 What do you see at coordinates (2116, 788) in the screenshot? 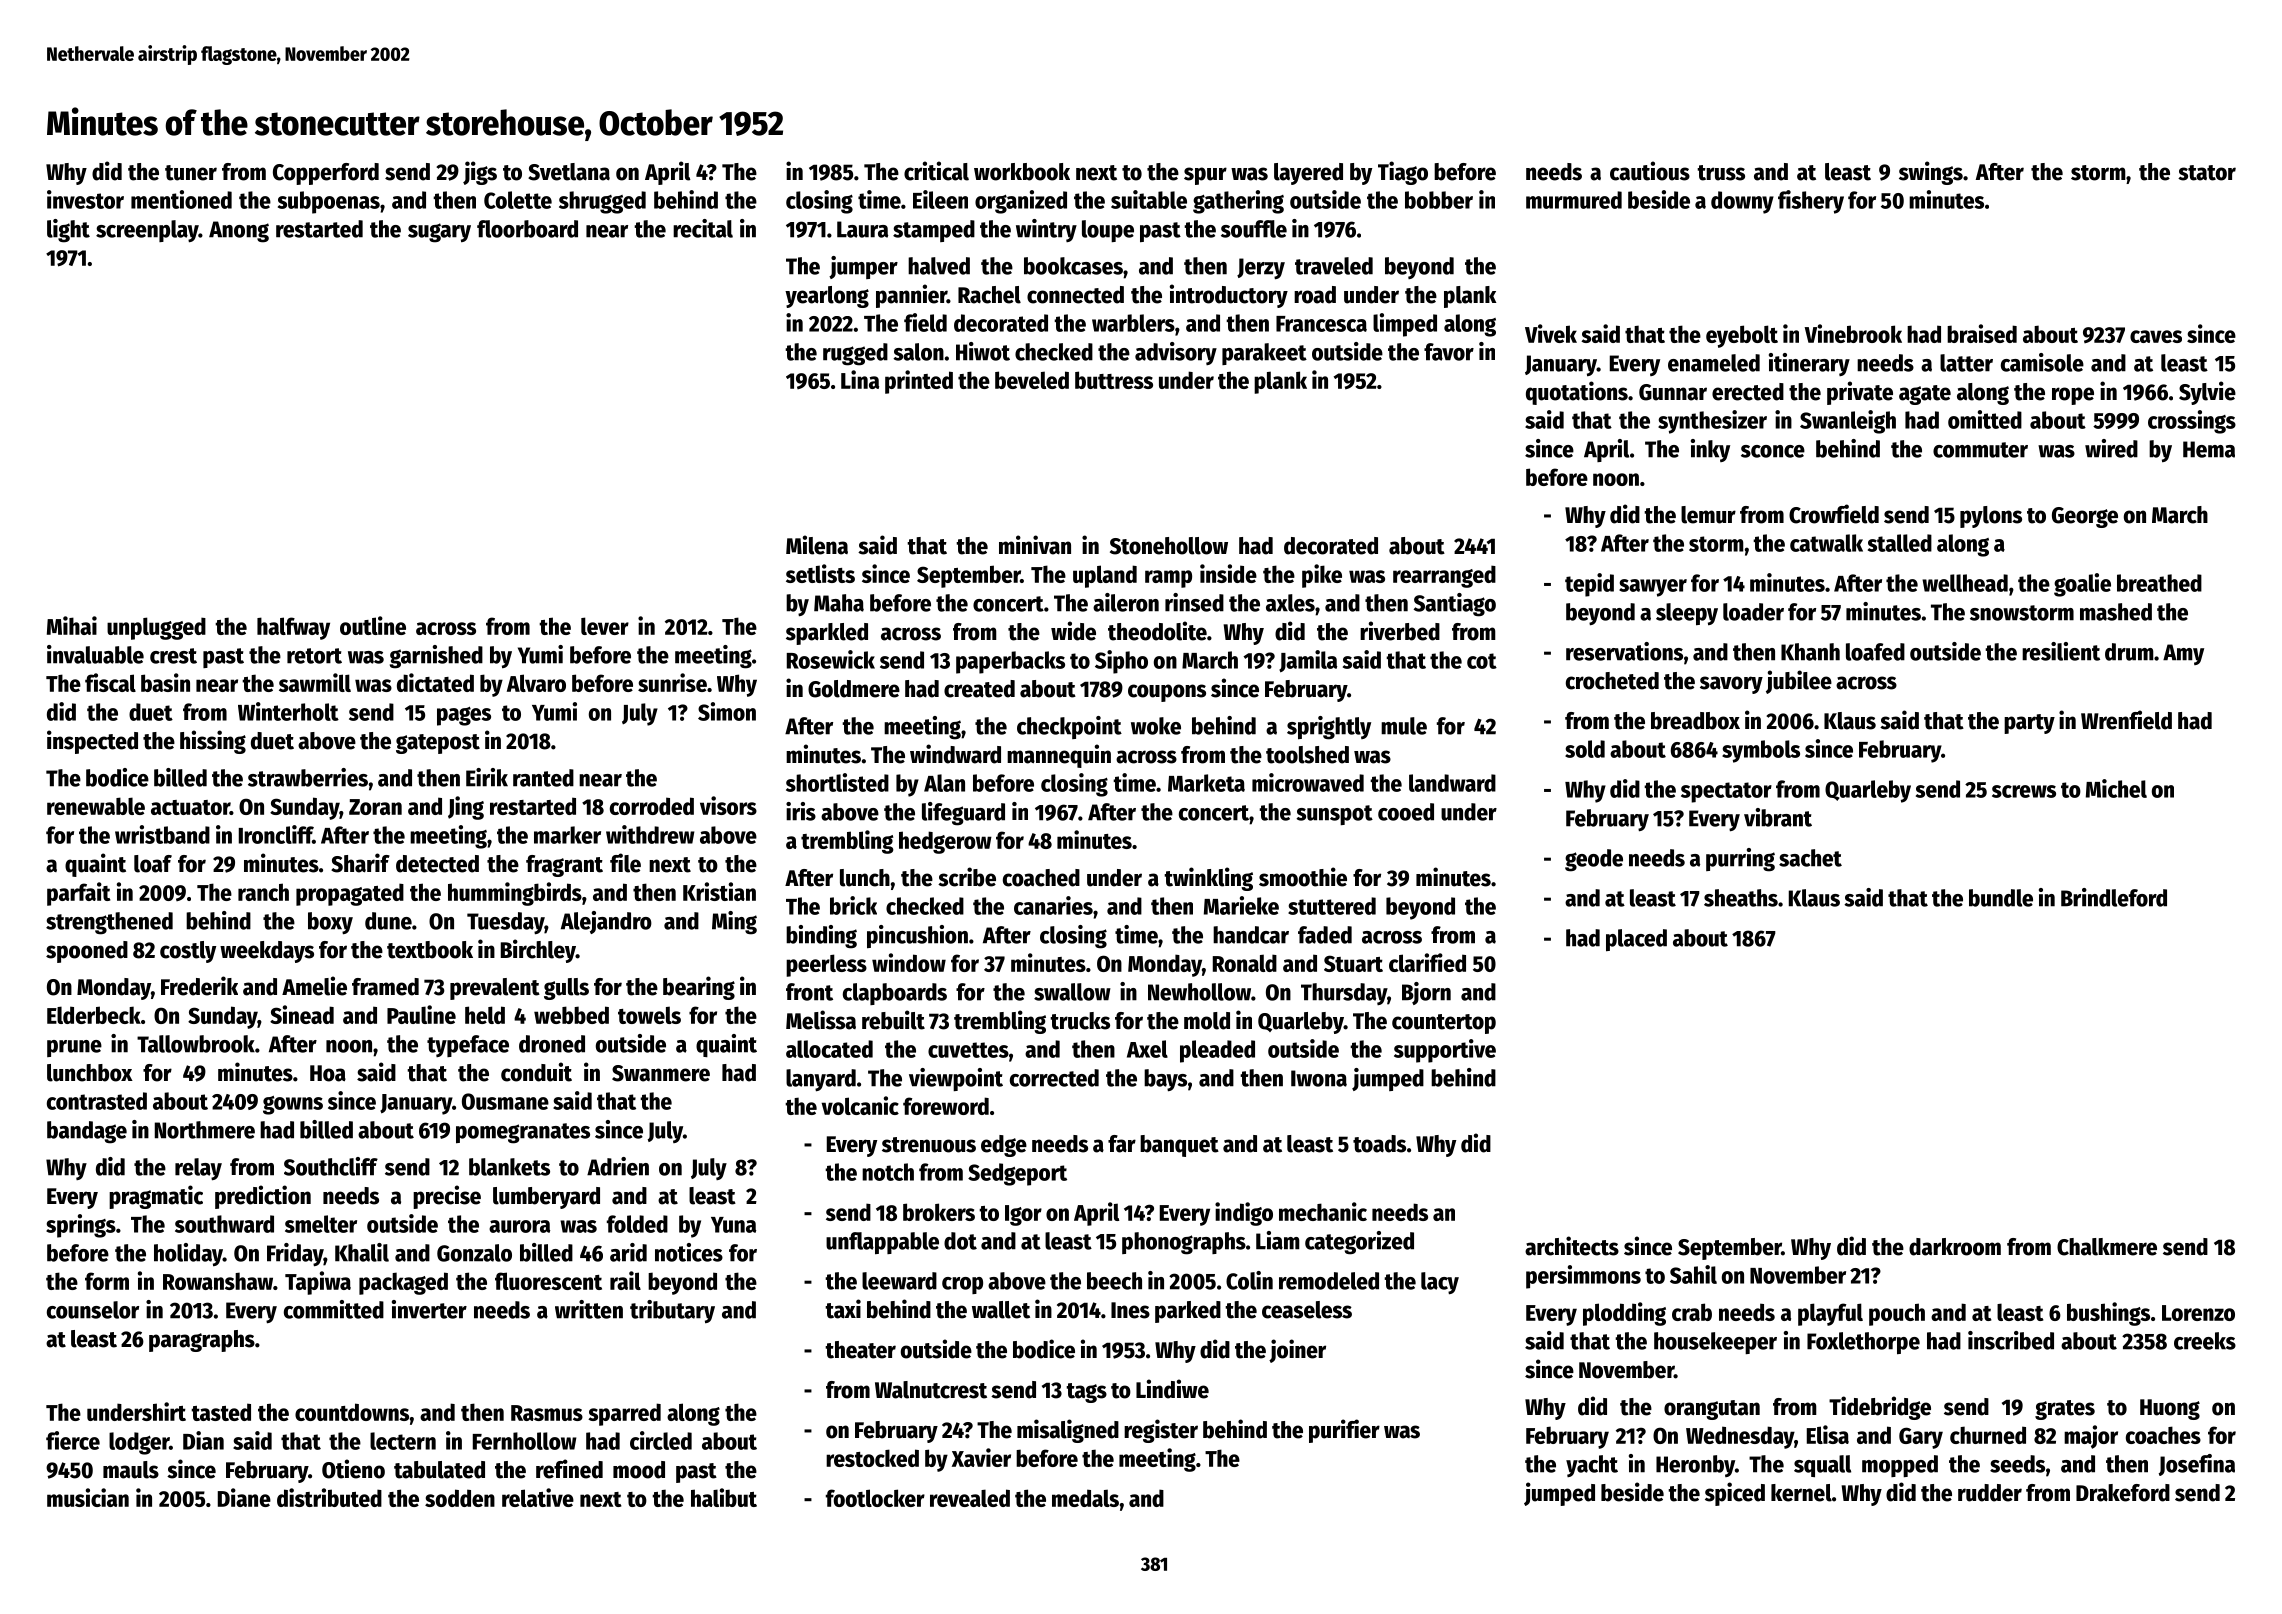
I see `Michel` at bounding box center [2116, 788].
